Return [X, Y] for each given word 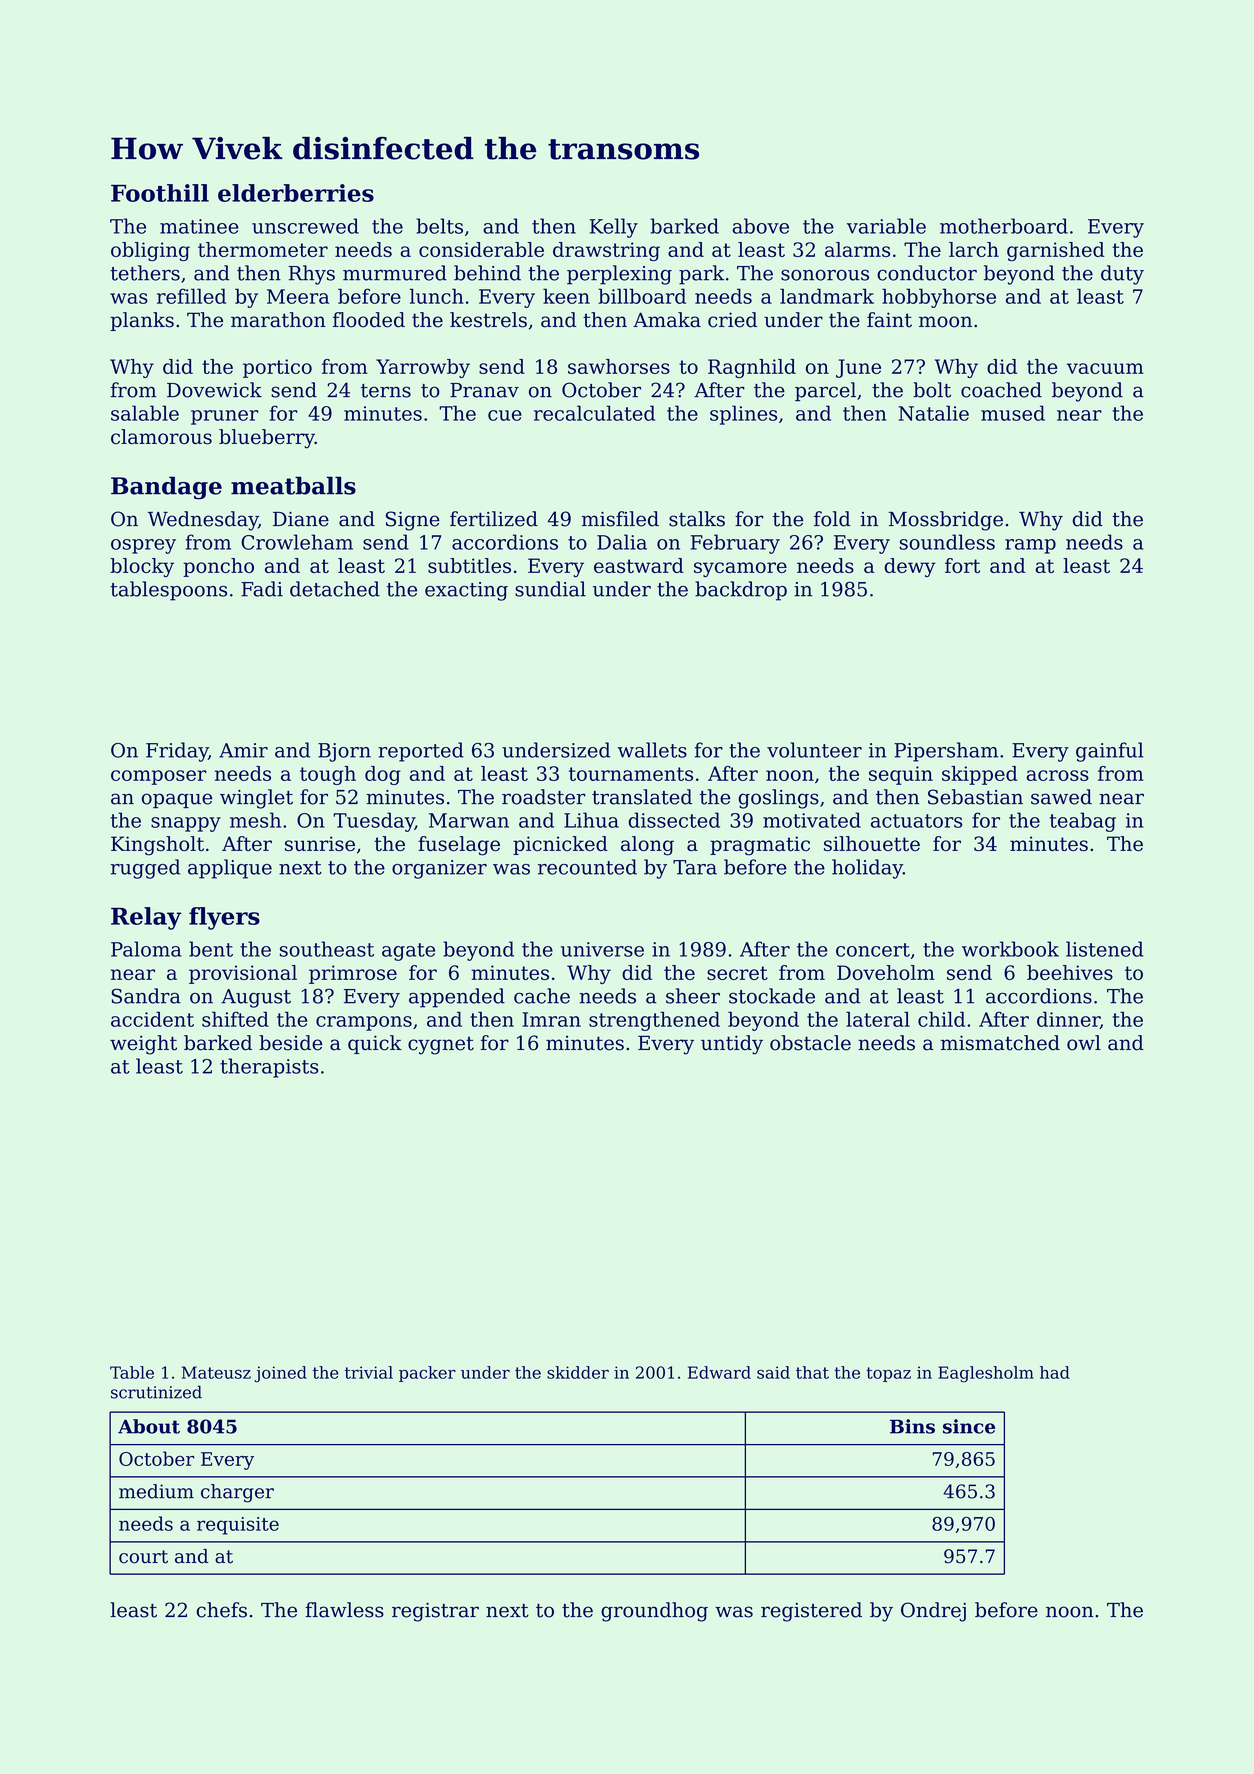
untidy [732, 1045]
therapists [269, 1068]
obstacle [810, 1043]
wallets [652, 750]
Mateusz [216, 1372]
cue [505, 415]
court [143, 1557]
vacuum [1105, 368]
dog [383, 775]
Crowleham [297, 542]
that [812, 1372]
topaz [888, 1374]
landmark [827, 296]
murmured [395, 273]
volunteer [814, 750]
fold [832, 519]
